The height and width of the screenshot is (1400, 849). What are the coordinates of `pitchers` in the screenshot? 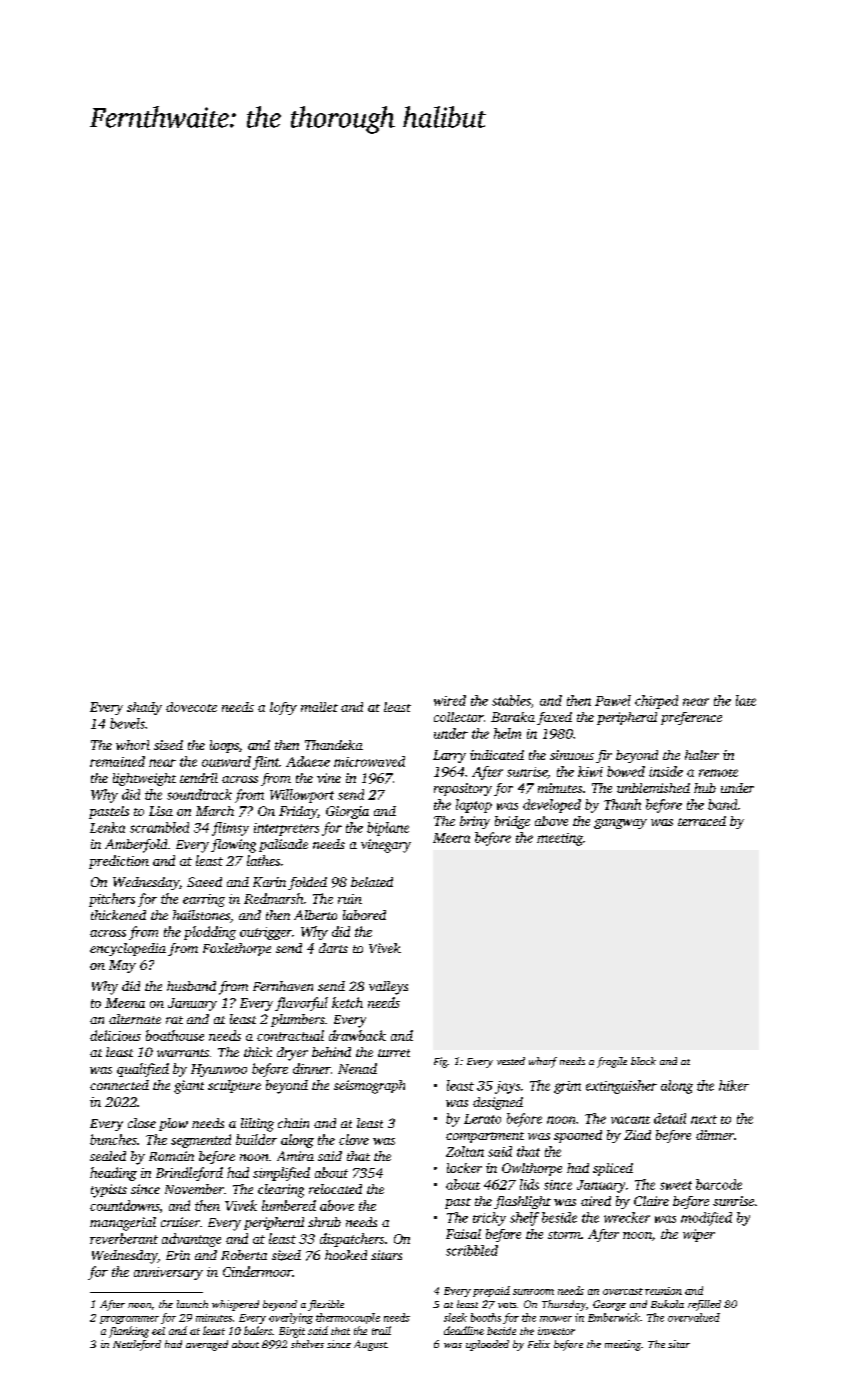 It's located at (112, 900).
